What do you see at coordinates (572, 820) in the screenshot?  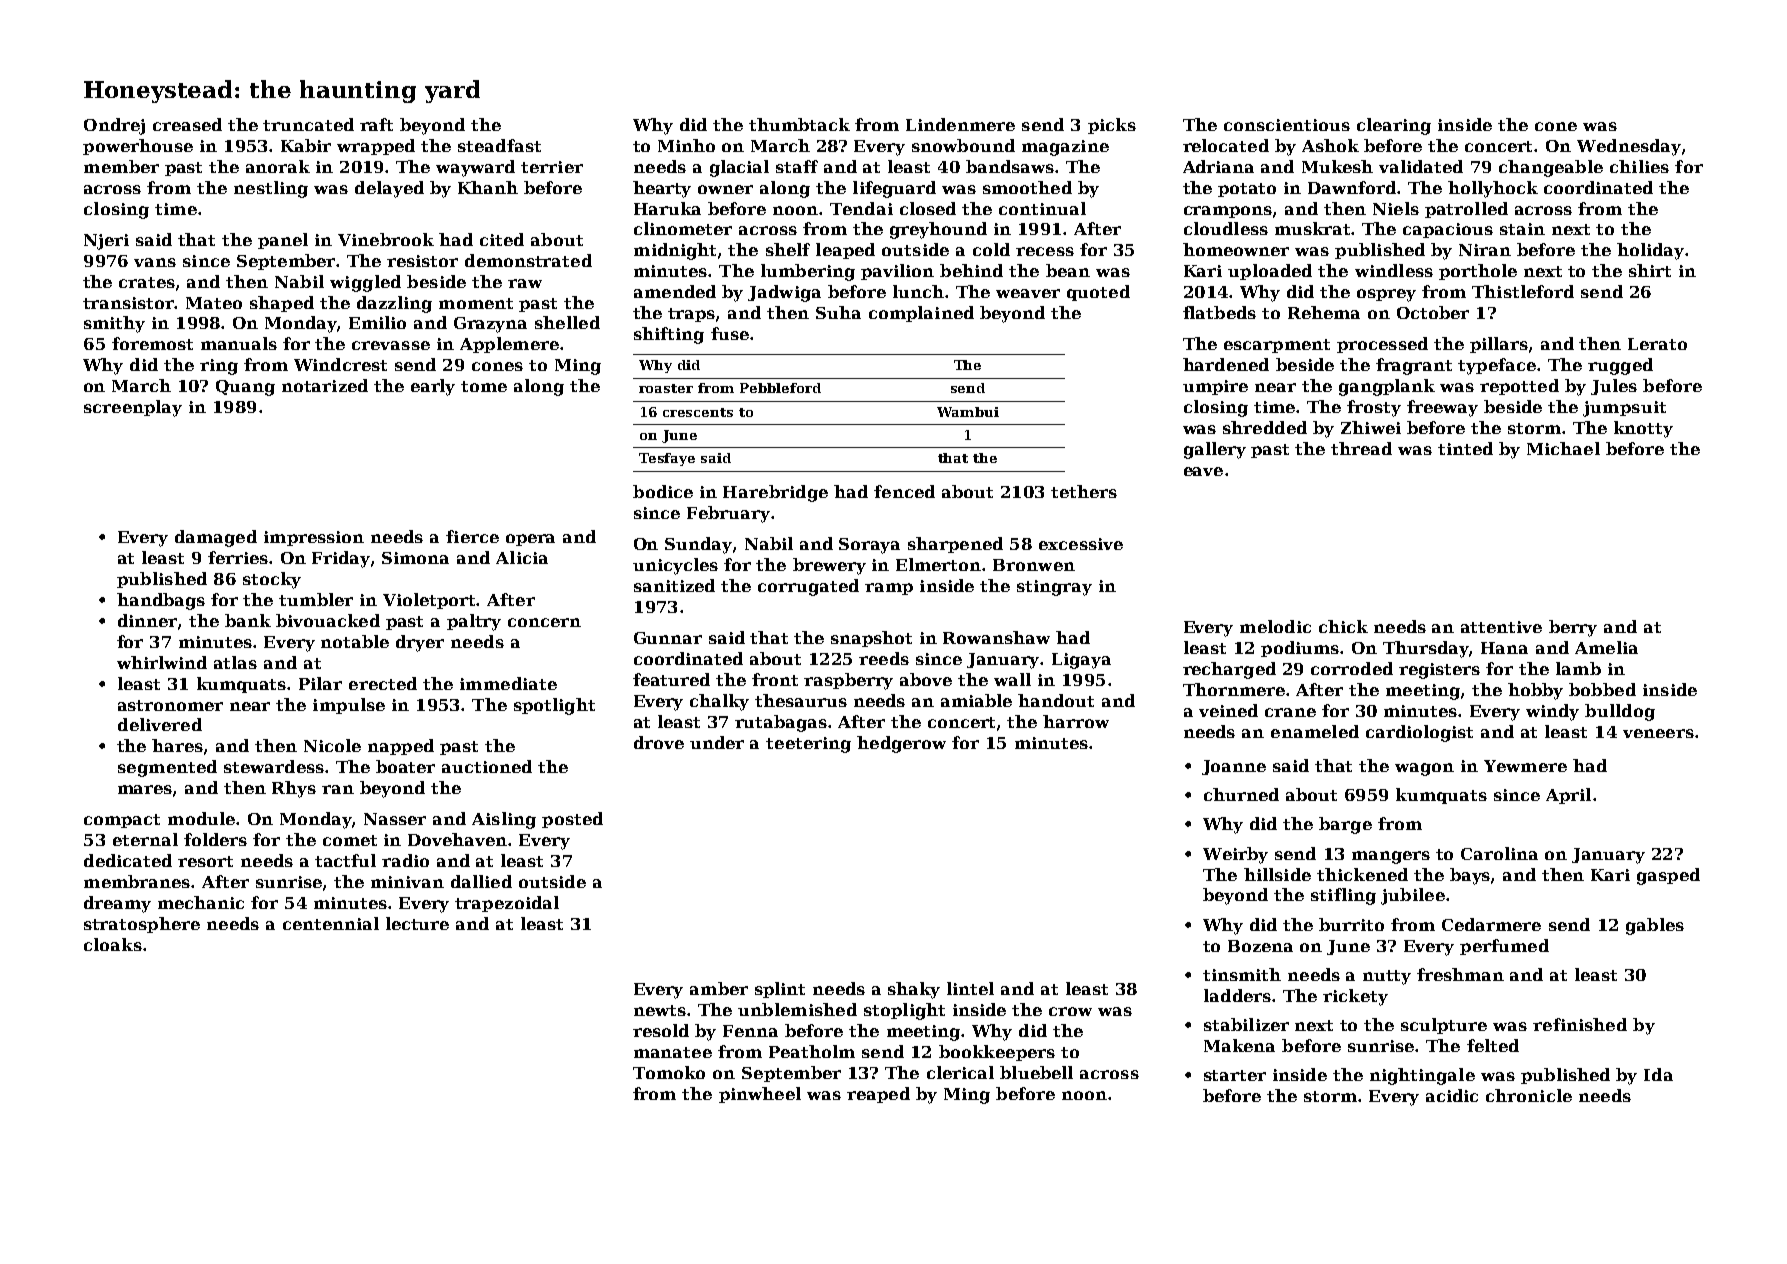 I see `posted` at bounding box center [572, 820].
